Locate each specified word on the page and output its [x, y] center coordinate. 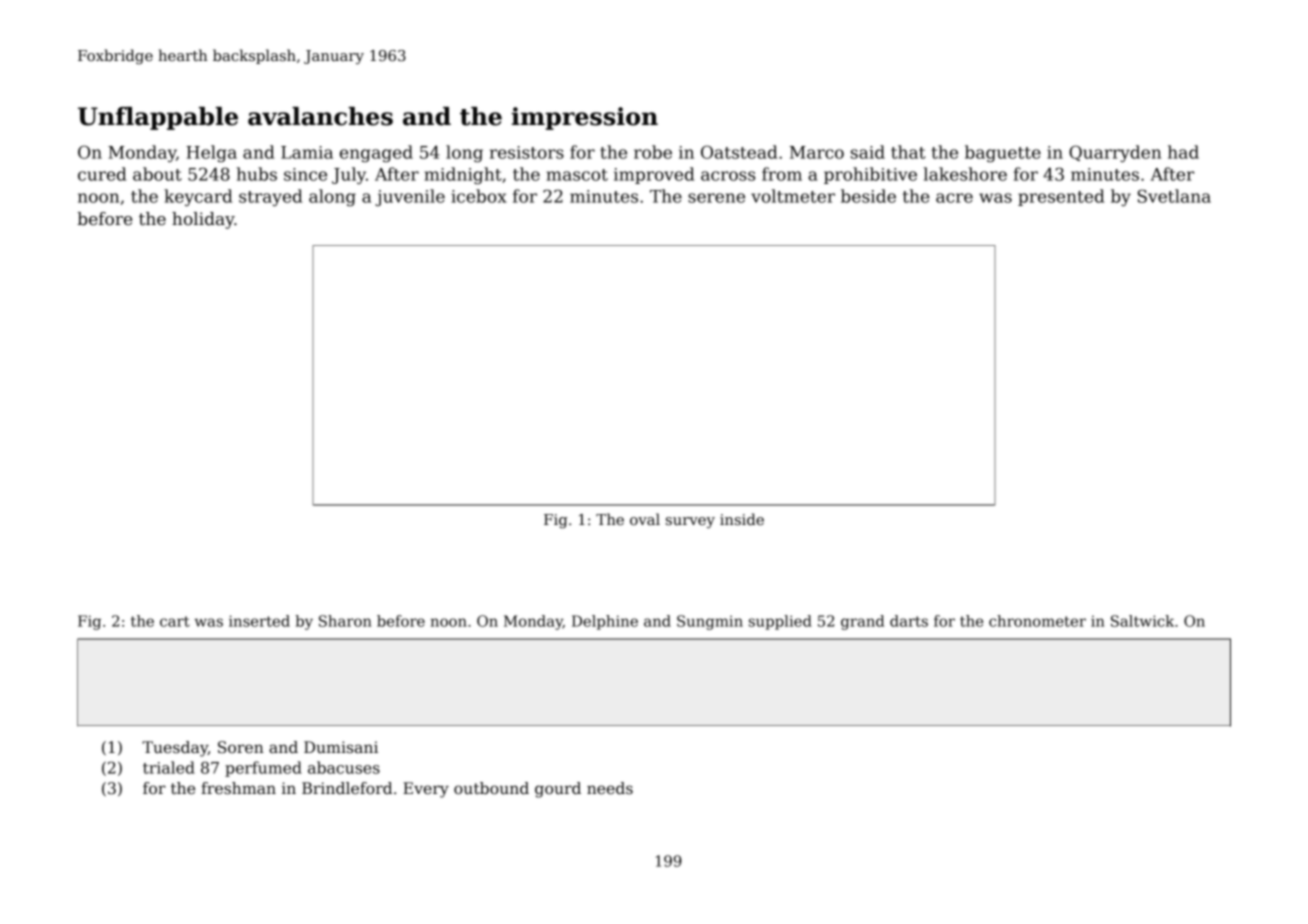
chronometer [1037, 621]
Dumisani [341, 747]
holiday [203, 220]
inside [742, 519]
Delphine [605, 622]
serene [716, 198]
